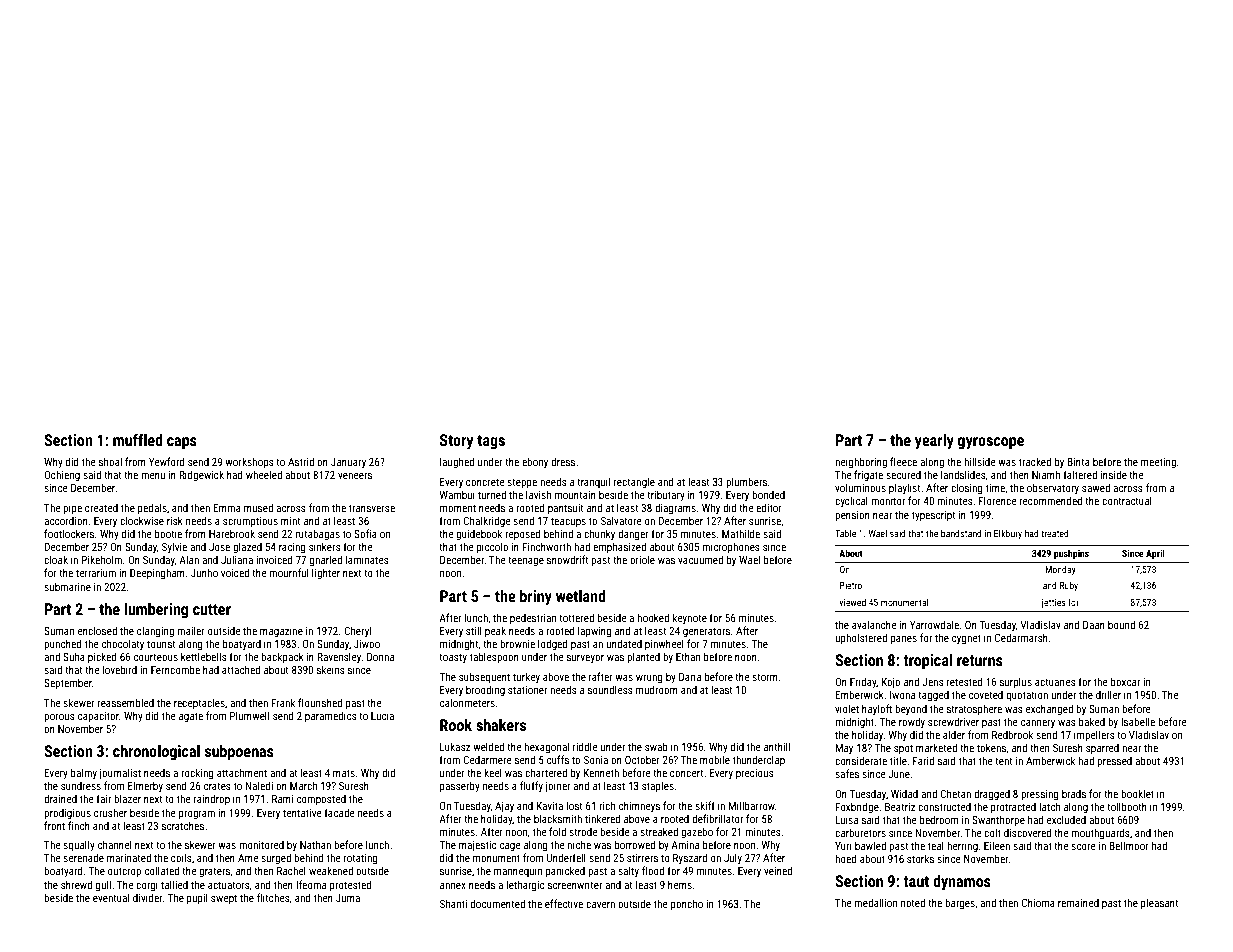 The image size is (1233, 952). Describe the element at coordinates (1050, 760) in the screenshot. I see `Amberwick` at that location.
